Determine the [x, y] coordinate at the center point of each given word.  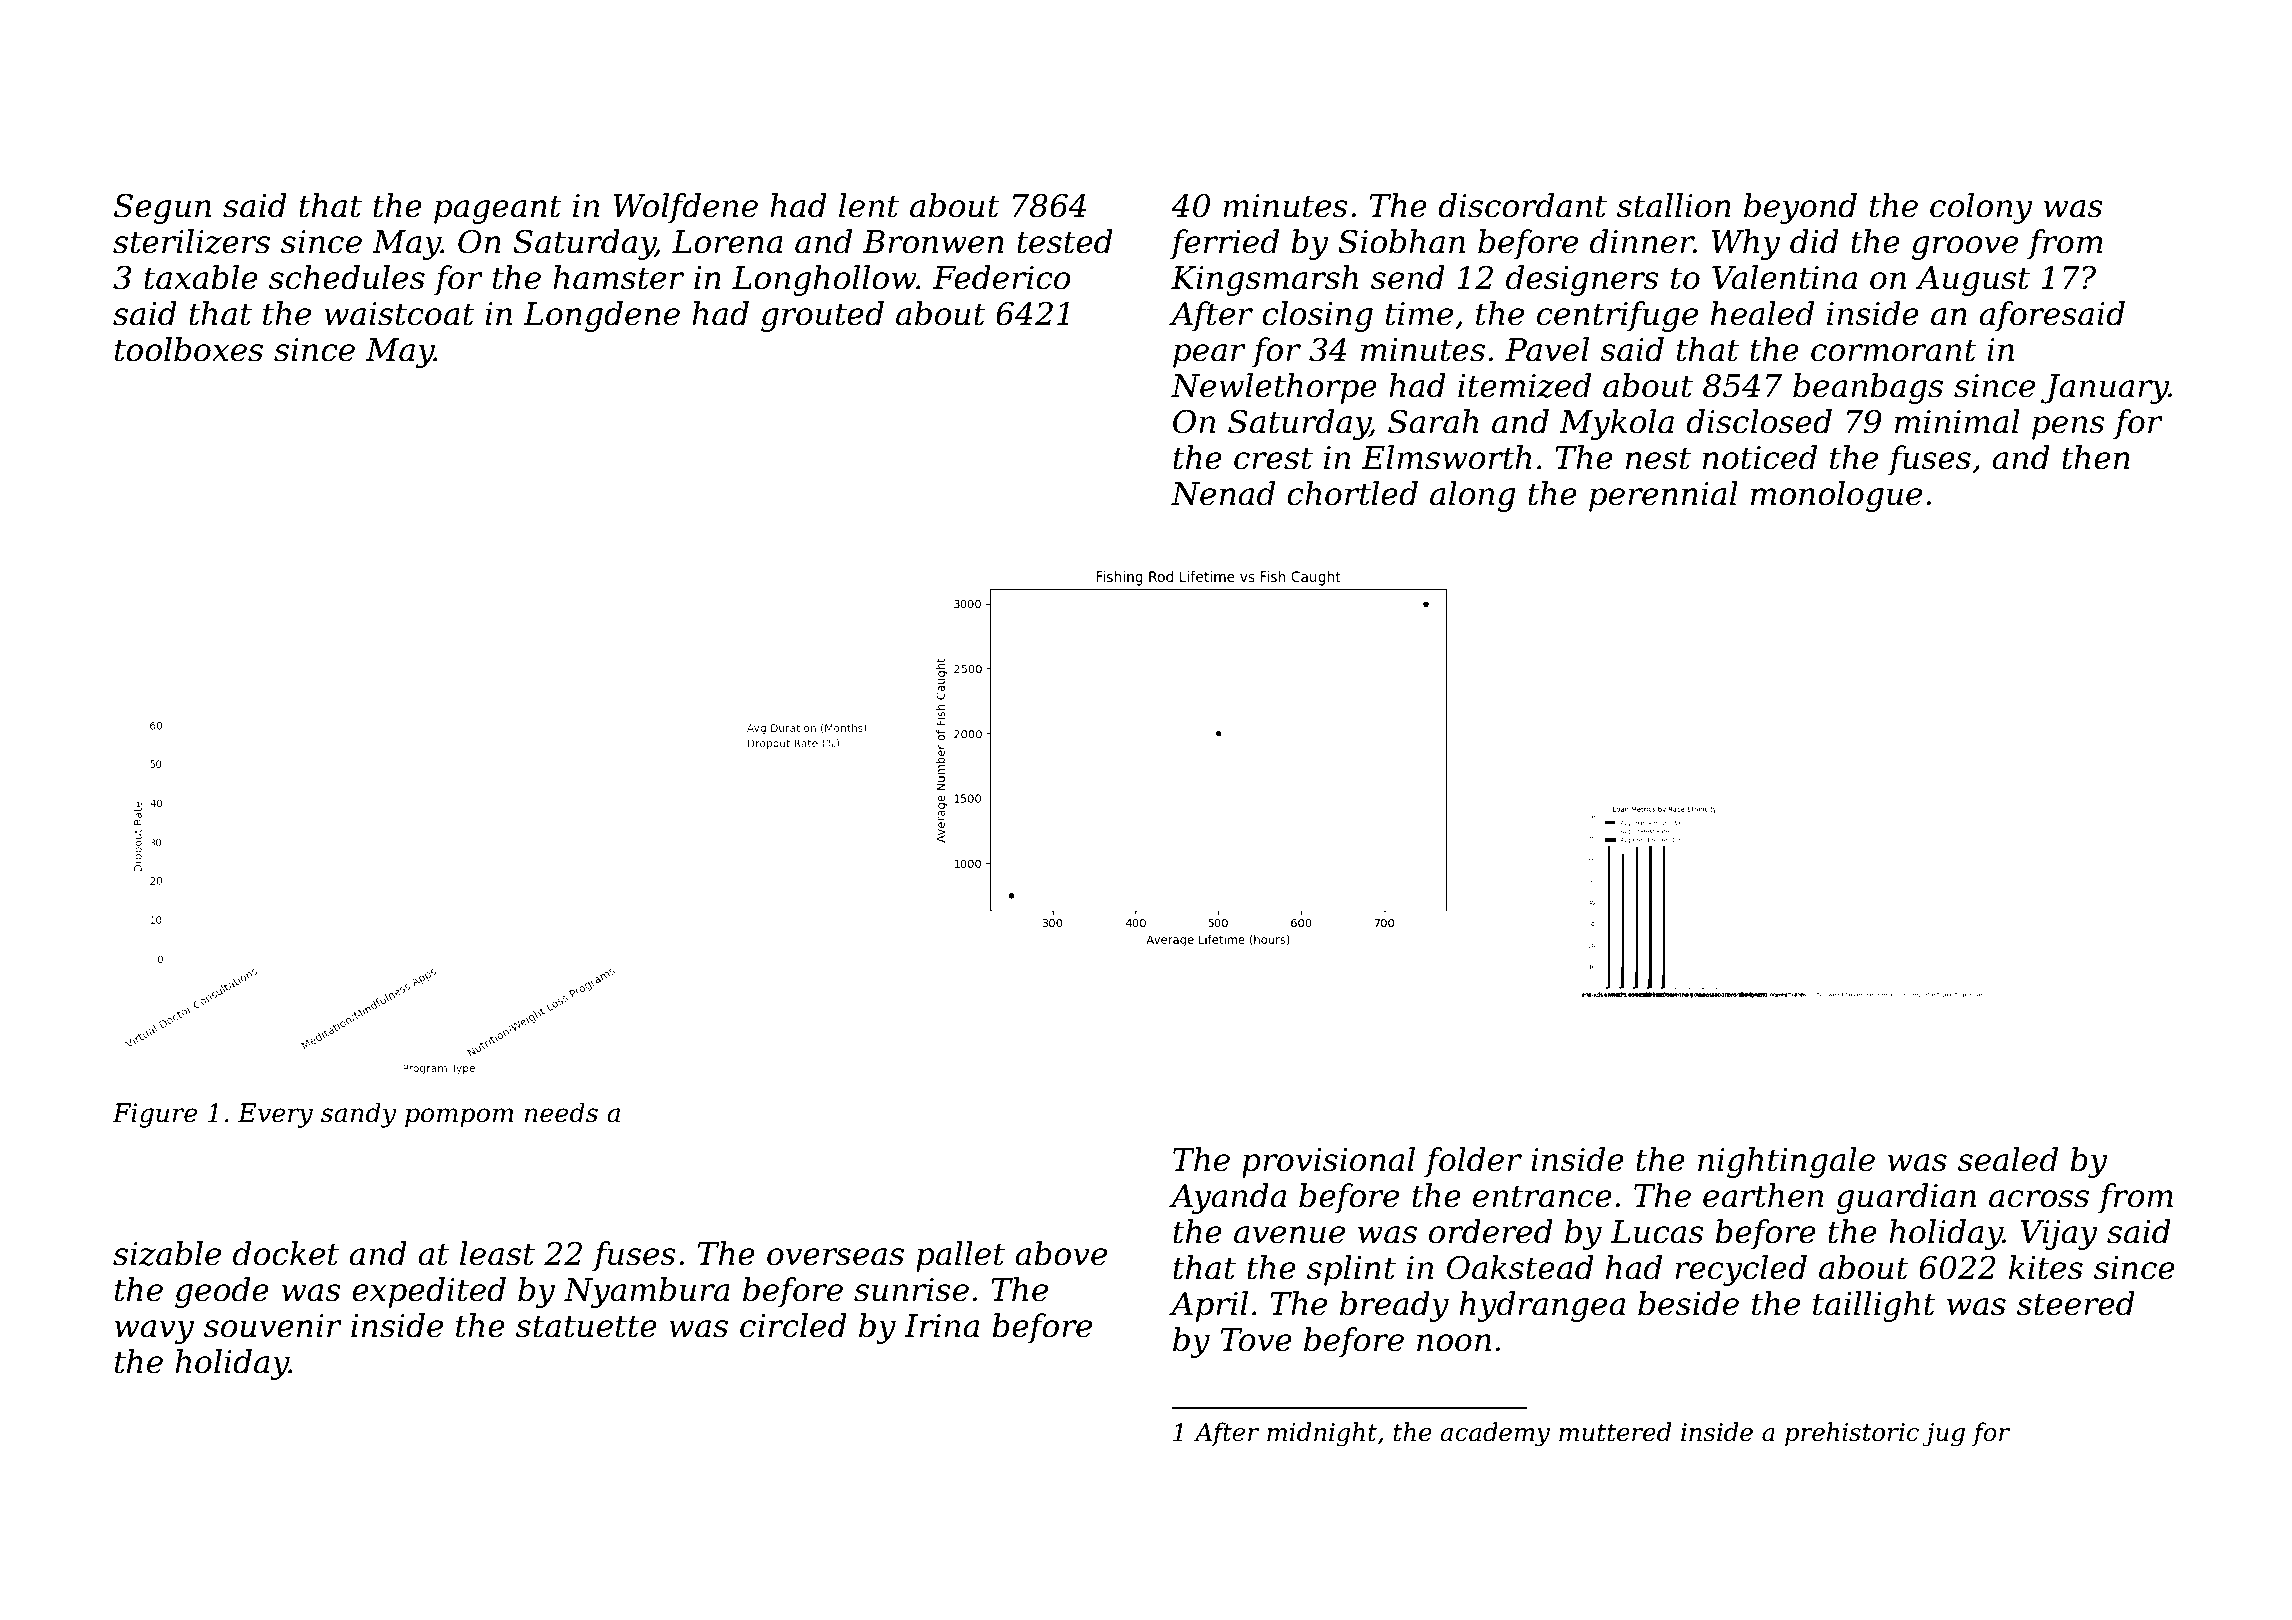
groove [1965, 248]
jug [1943, 1435]
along [1473, 496]
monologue [1836, 496]
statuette [586, 1326]
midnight [1322, 1434]
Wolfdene [685, 208]
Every [275, 1115]
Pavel [1547, 349]
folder [1473, 1162]
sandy [359, 1115]
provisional [1328, 1162]
